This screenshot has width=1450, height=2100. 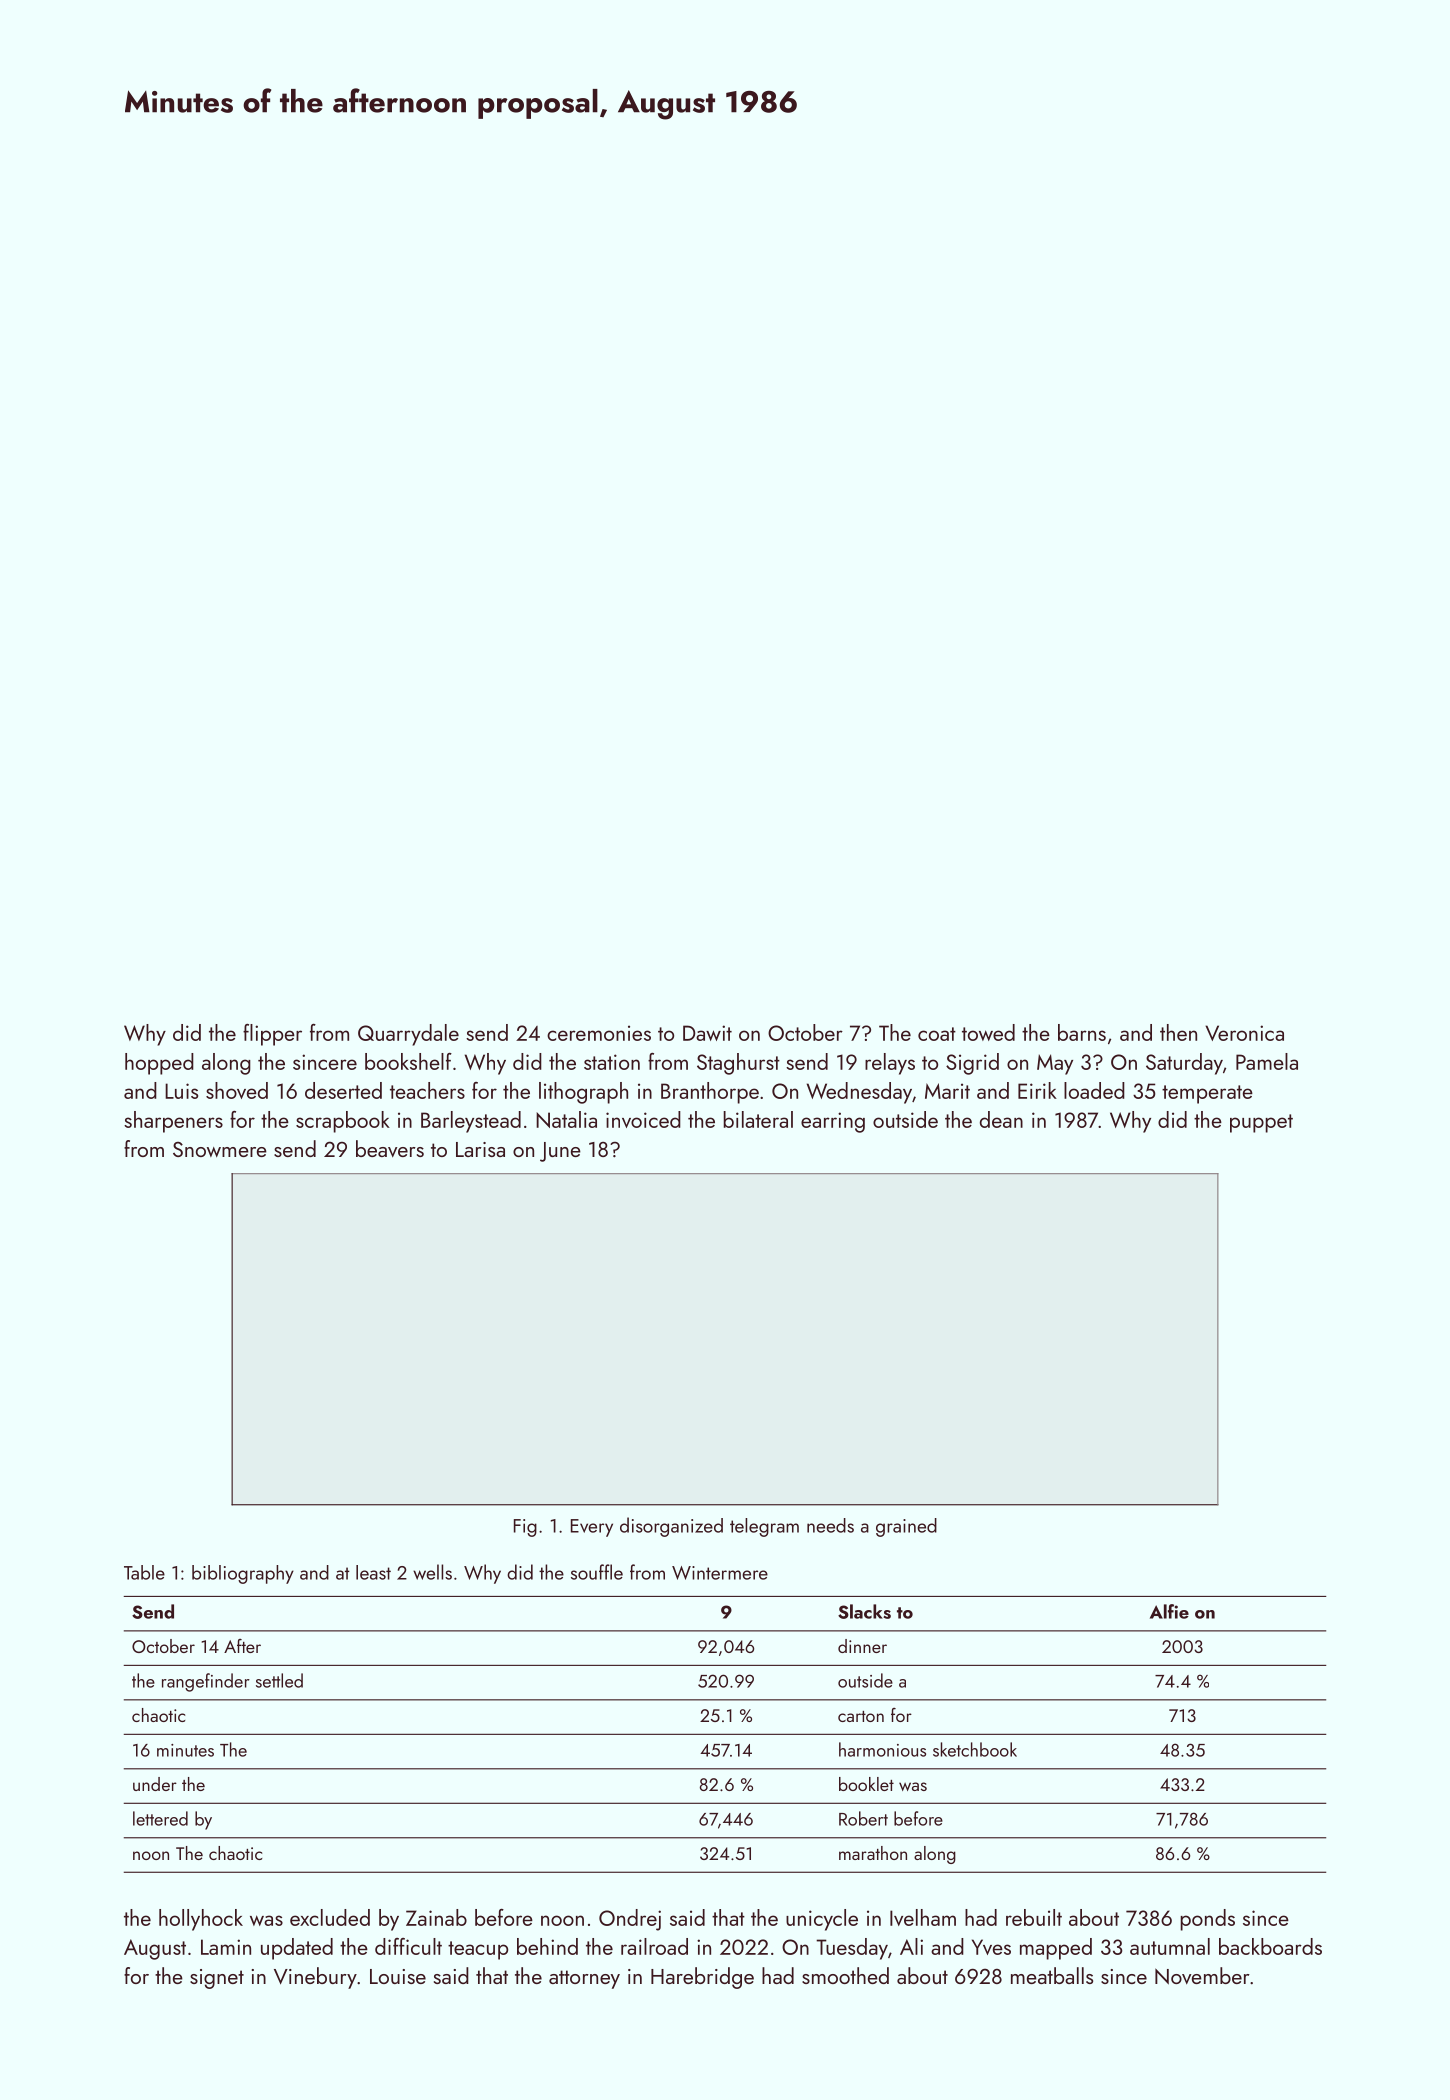 I want to click on Dawit, so click(x=707, y=1033).
